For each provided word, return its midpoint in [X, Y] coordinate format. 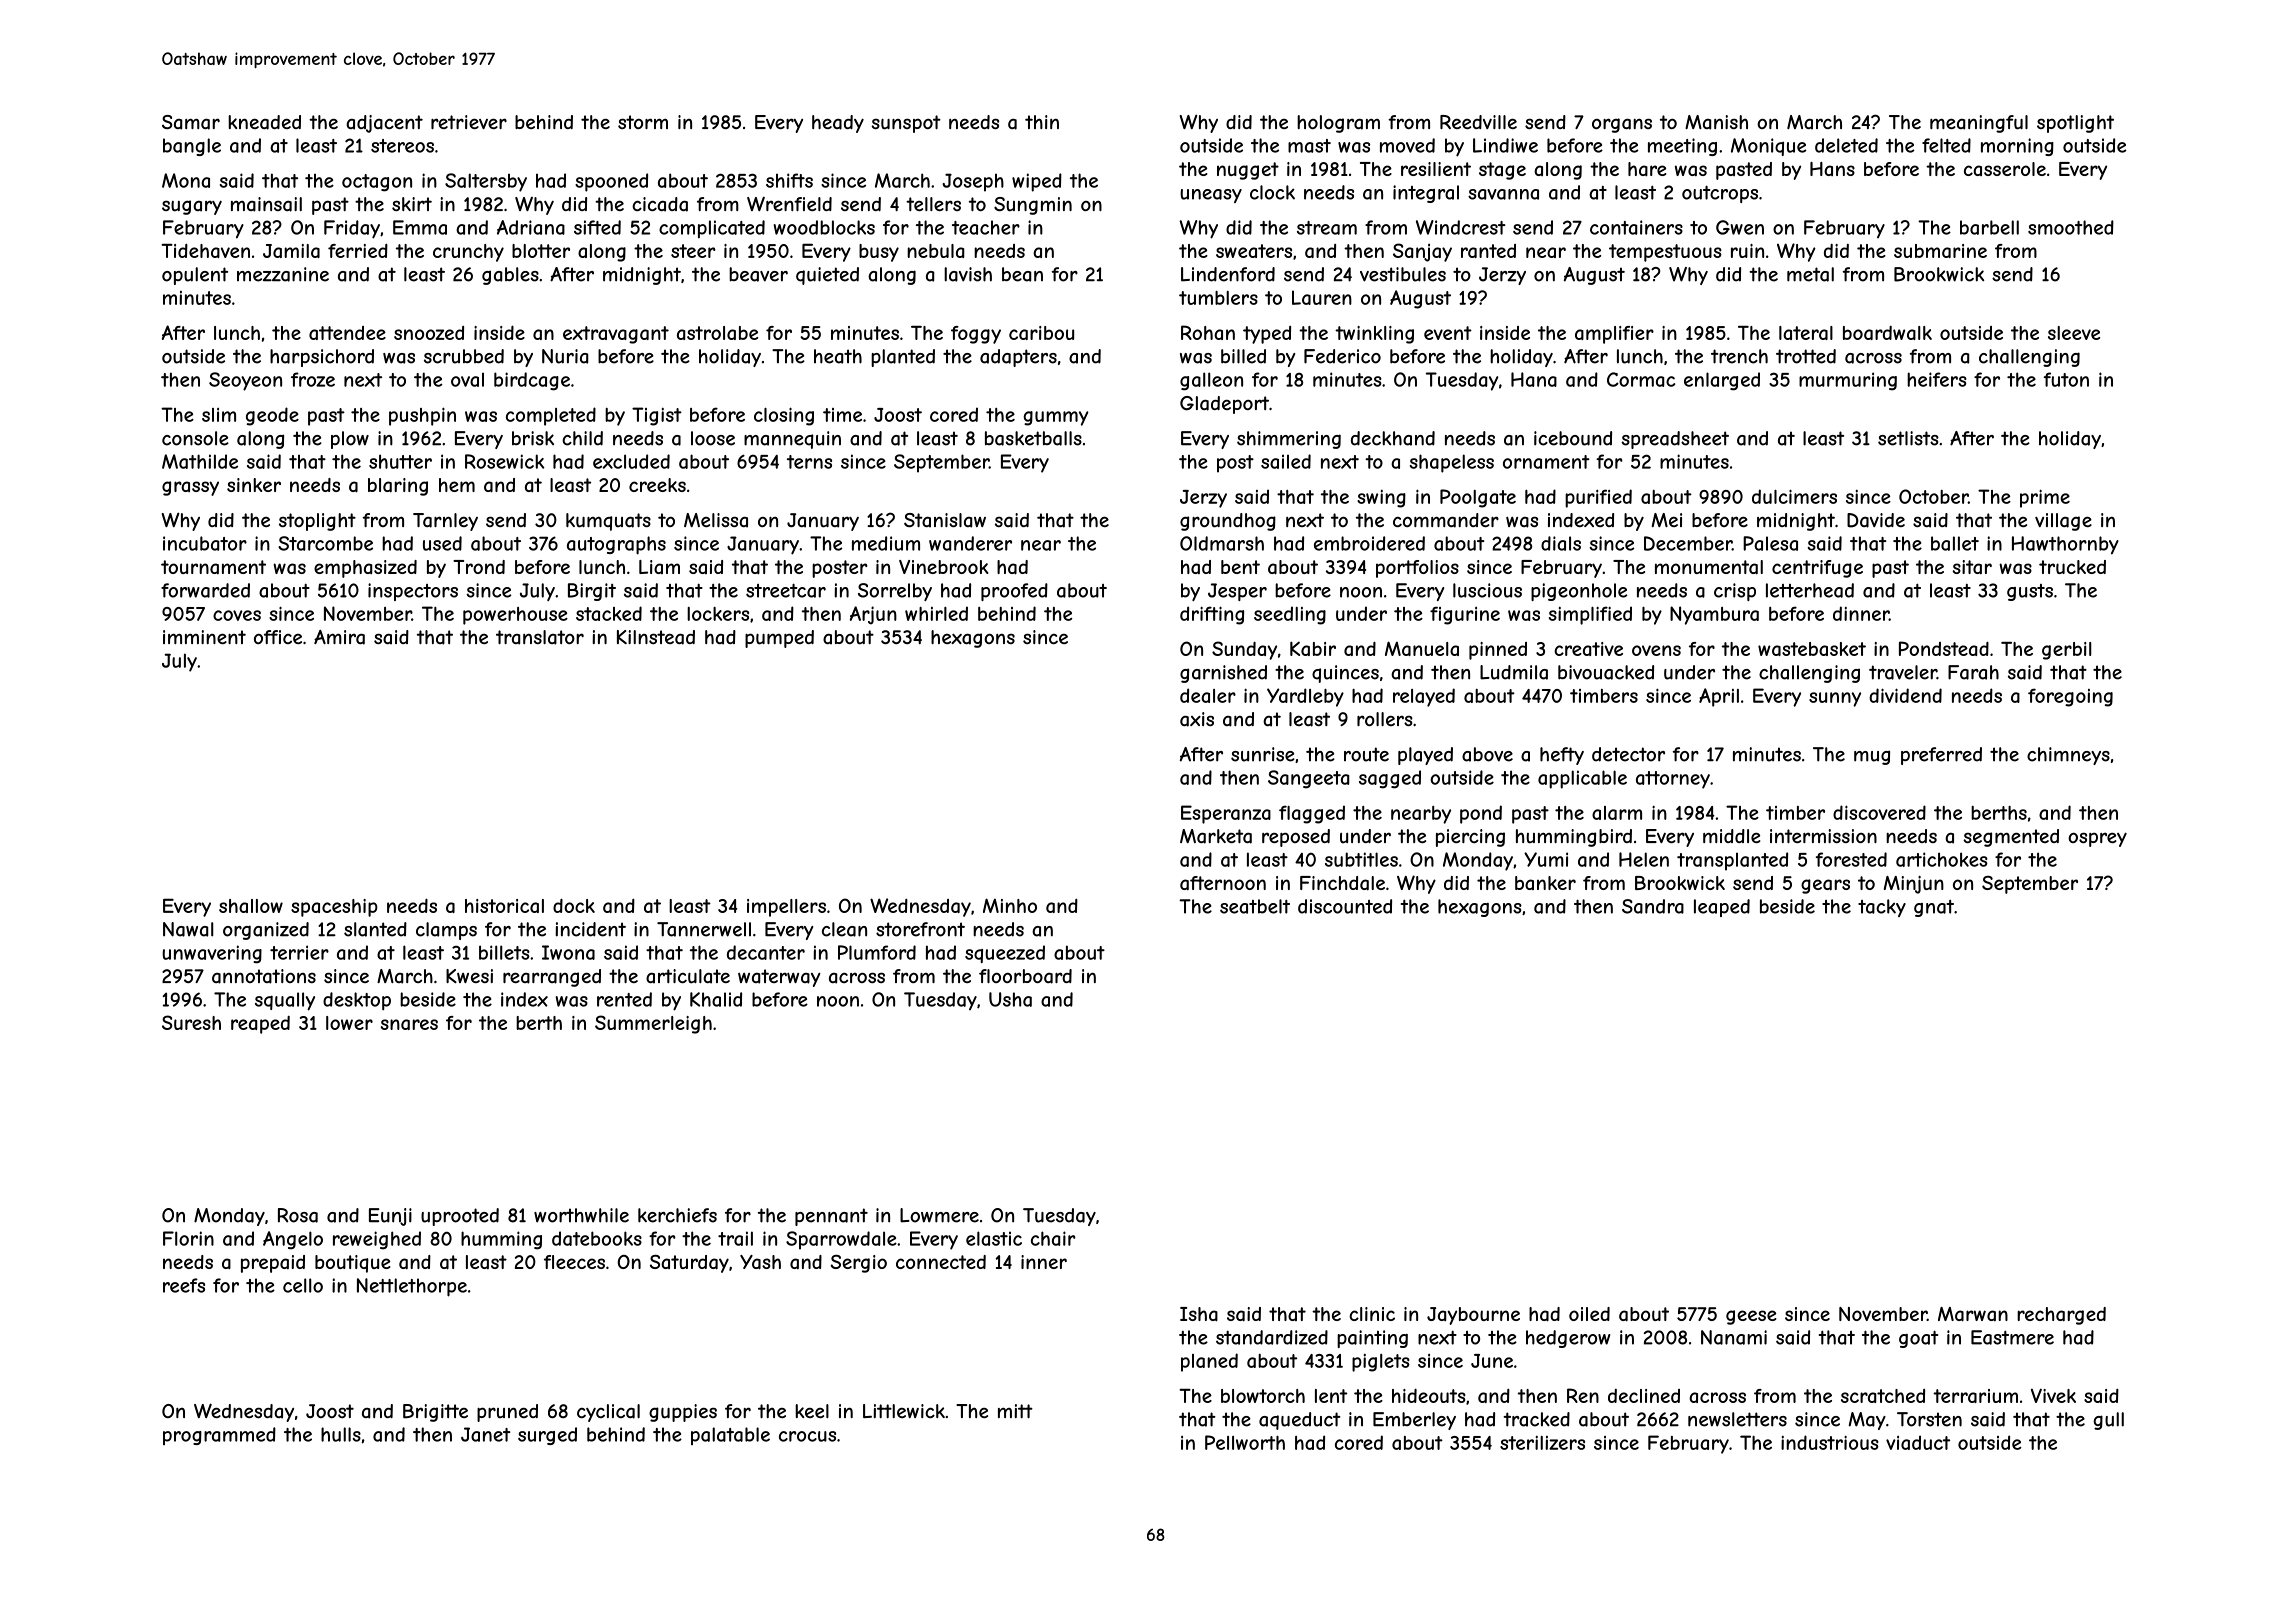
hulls [341, 1434]
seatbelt [1255, 906]
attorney [1673, 780]
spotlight [2075, 124]
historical [504, 906]
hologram [1338, 124]
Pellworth [1245, 1442]
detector [1628, 754]
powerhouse [515, 616]
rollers [1385, 719]
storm [643, 122]
